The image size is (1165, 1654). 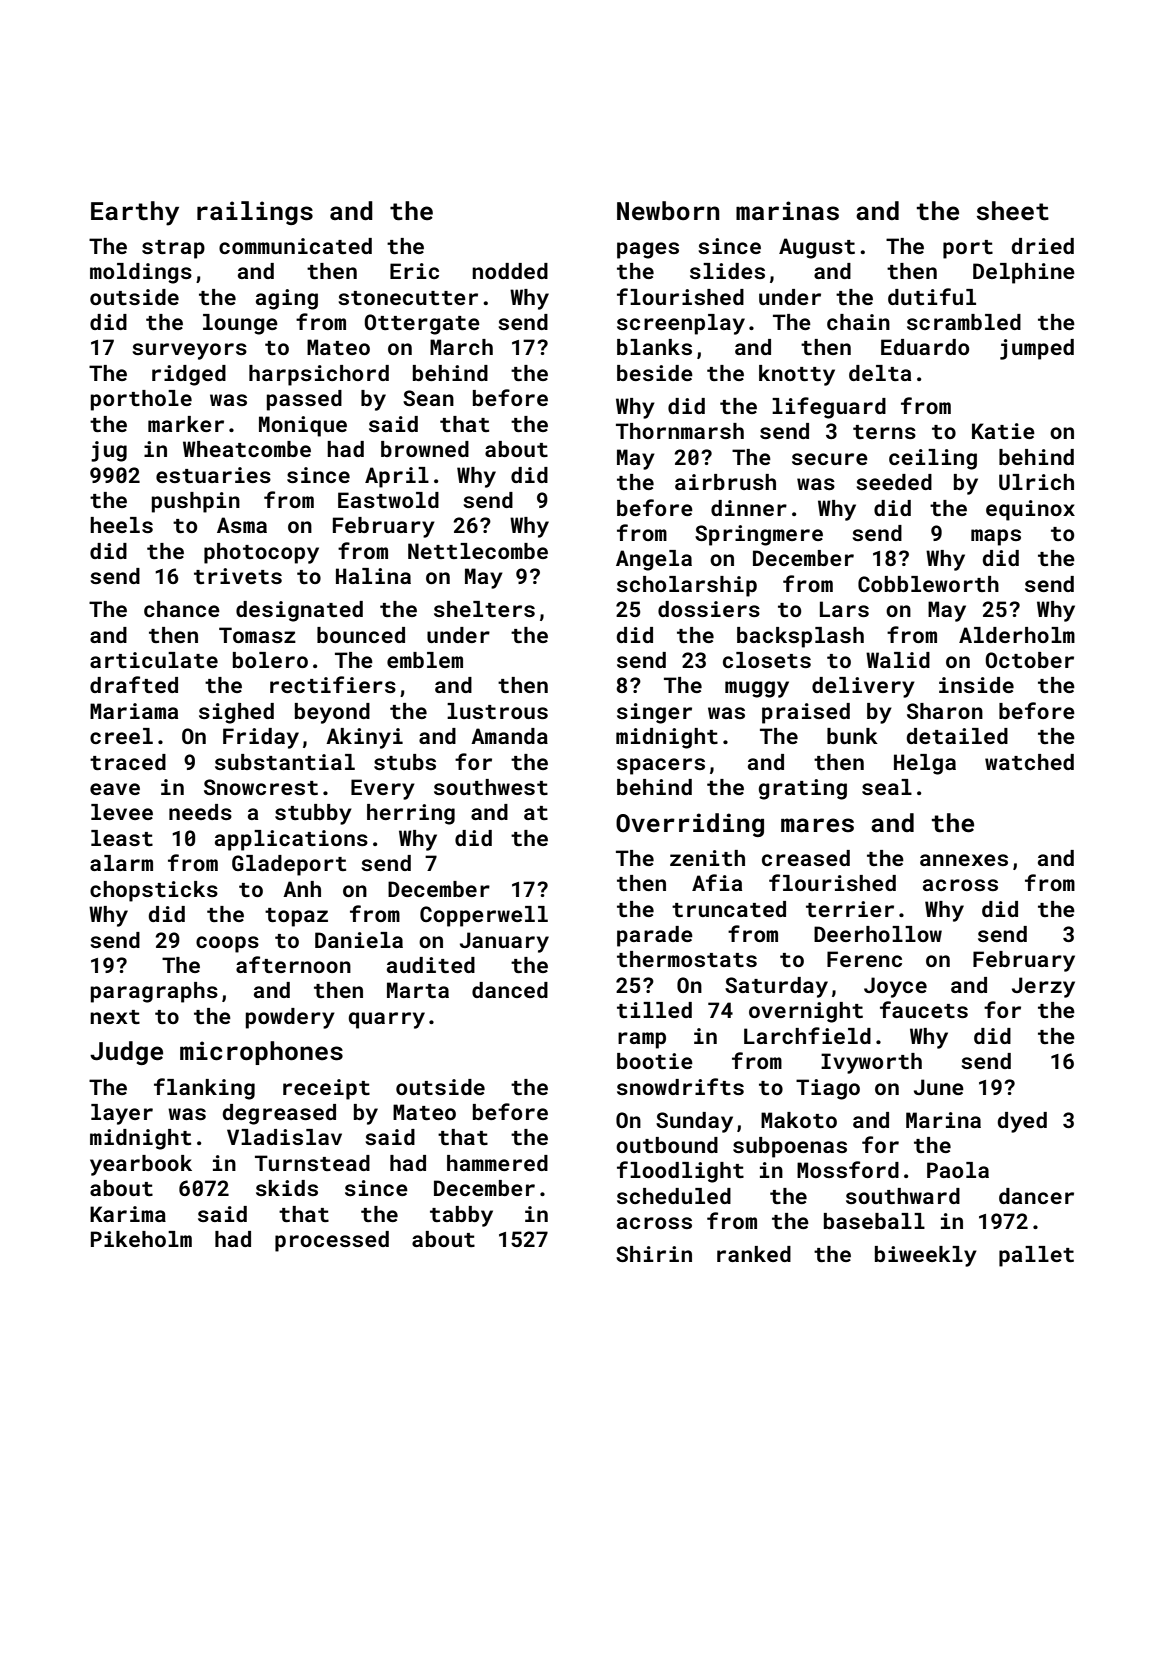 I want to click on railings, so click(x=255, y=213).
